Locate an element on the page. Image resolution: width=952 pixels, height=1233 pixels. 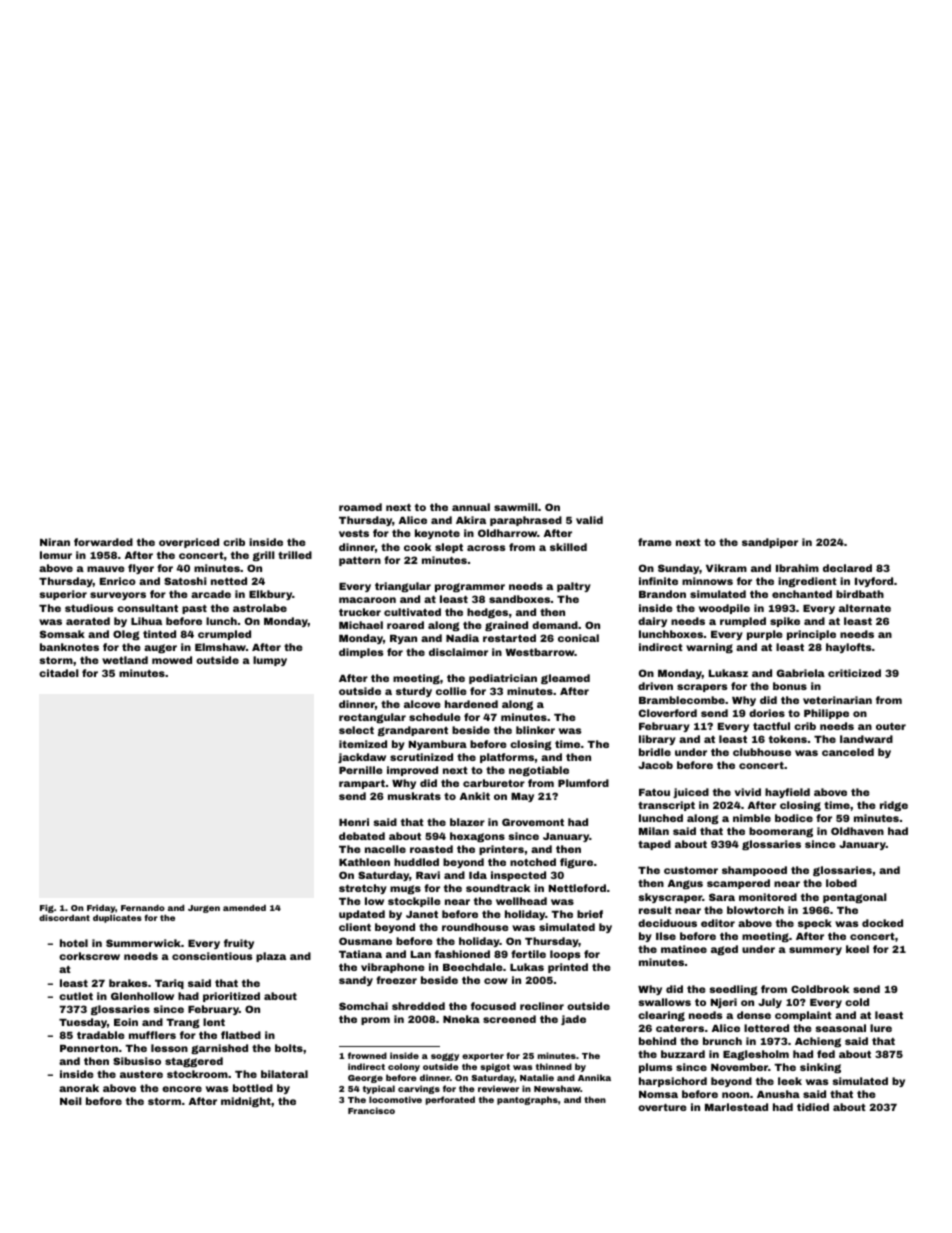
discordant is located at coordinates (64, 917).
